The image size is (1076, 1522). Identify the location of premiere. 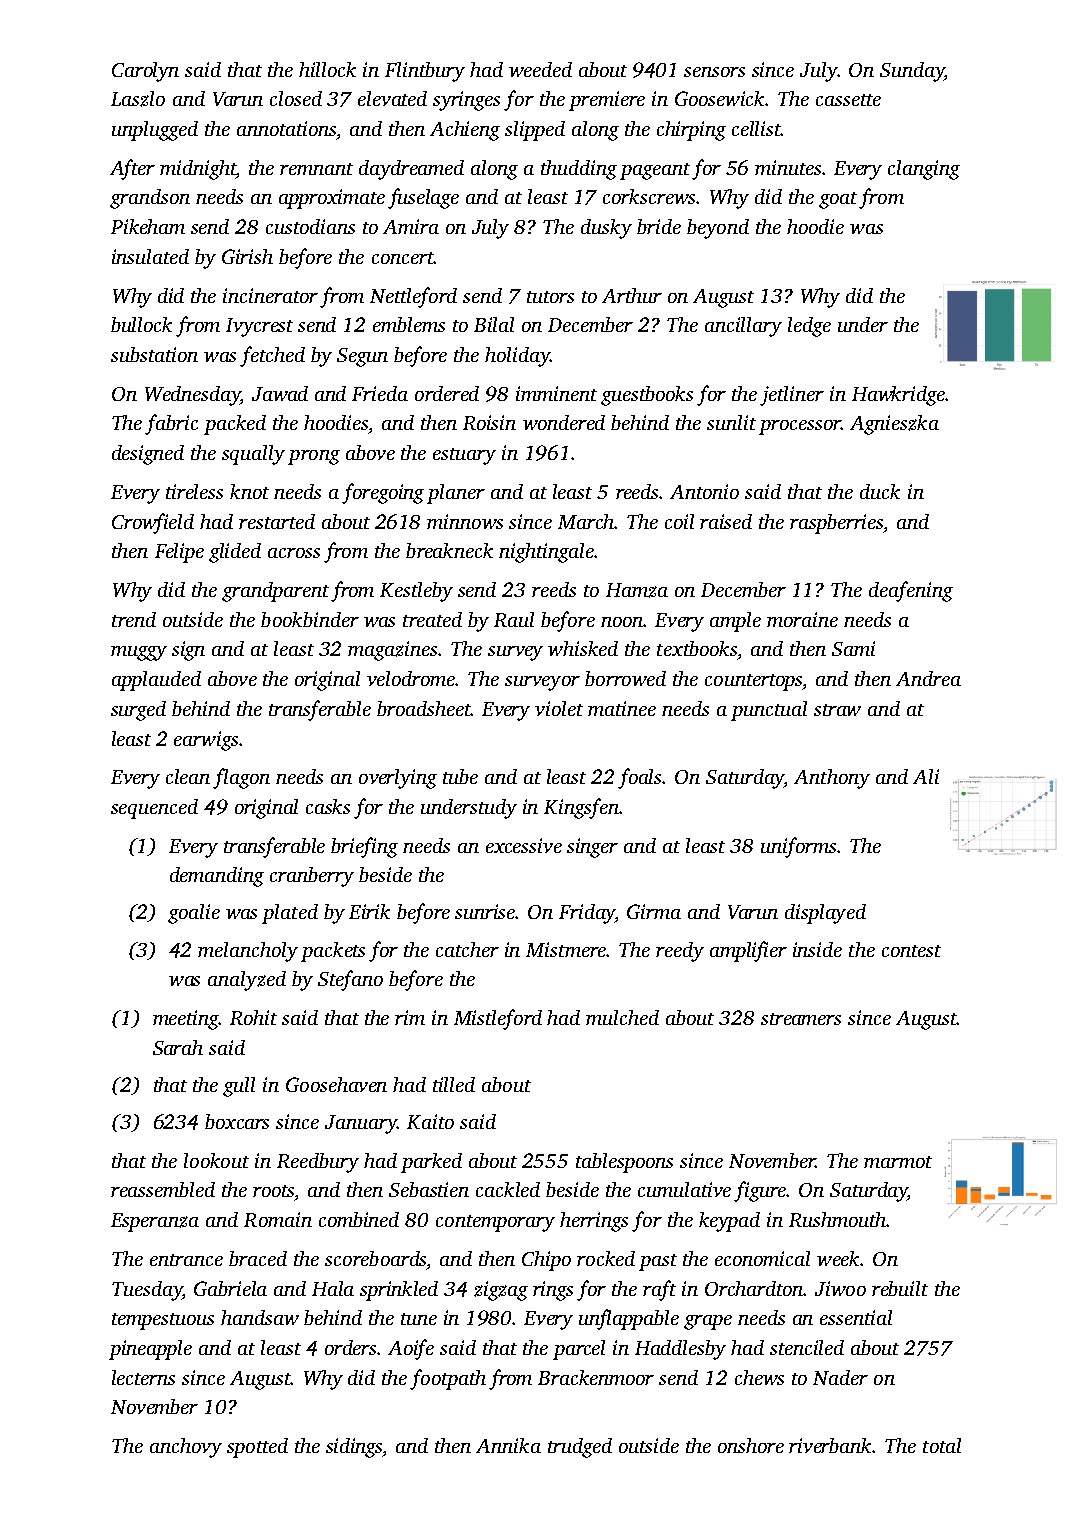
(607, 101).
